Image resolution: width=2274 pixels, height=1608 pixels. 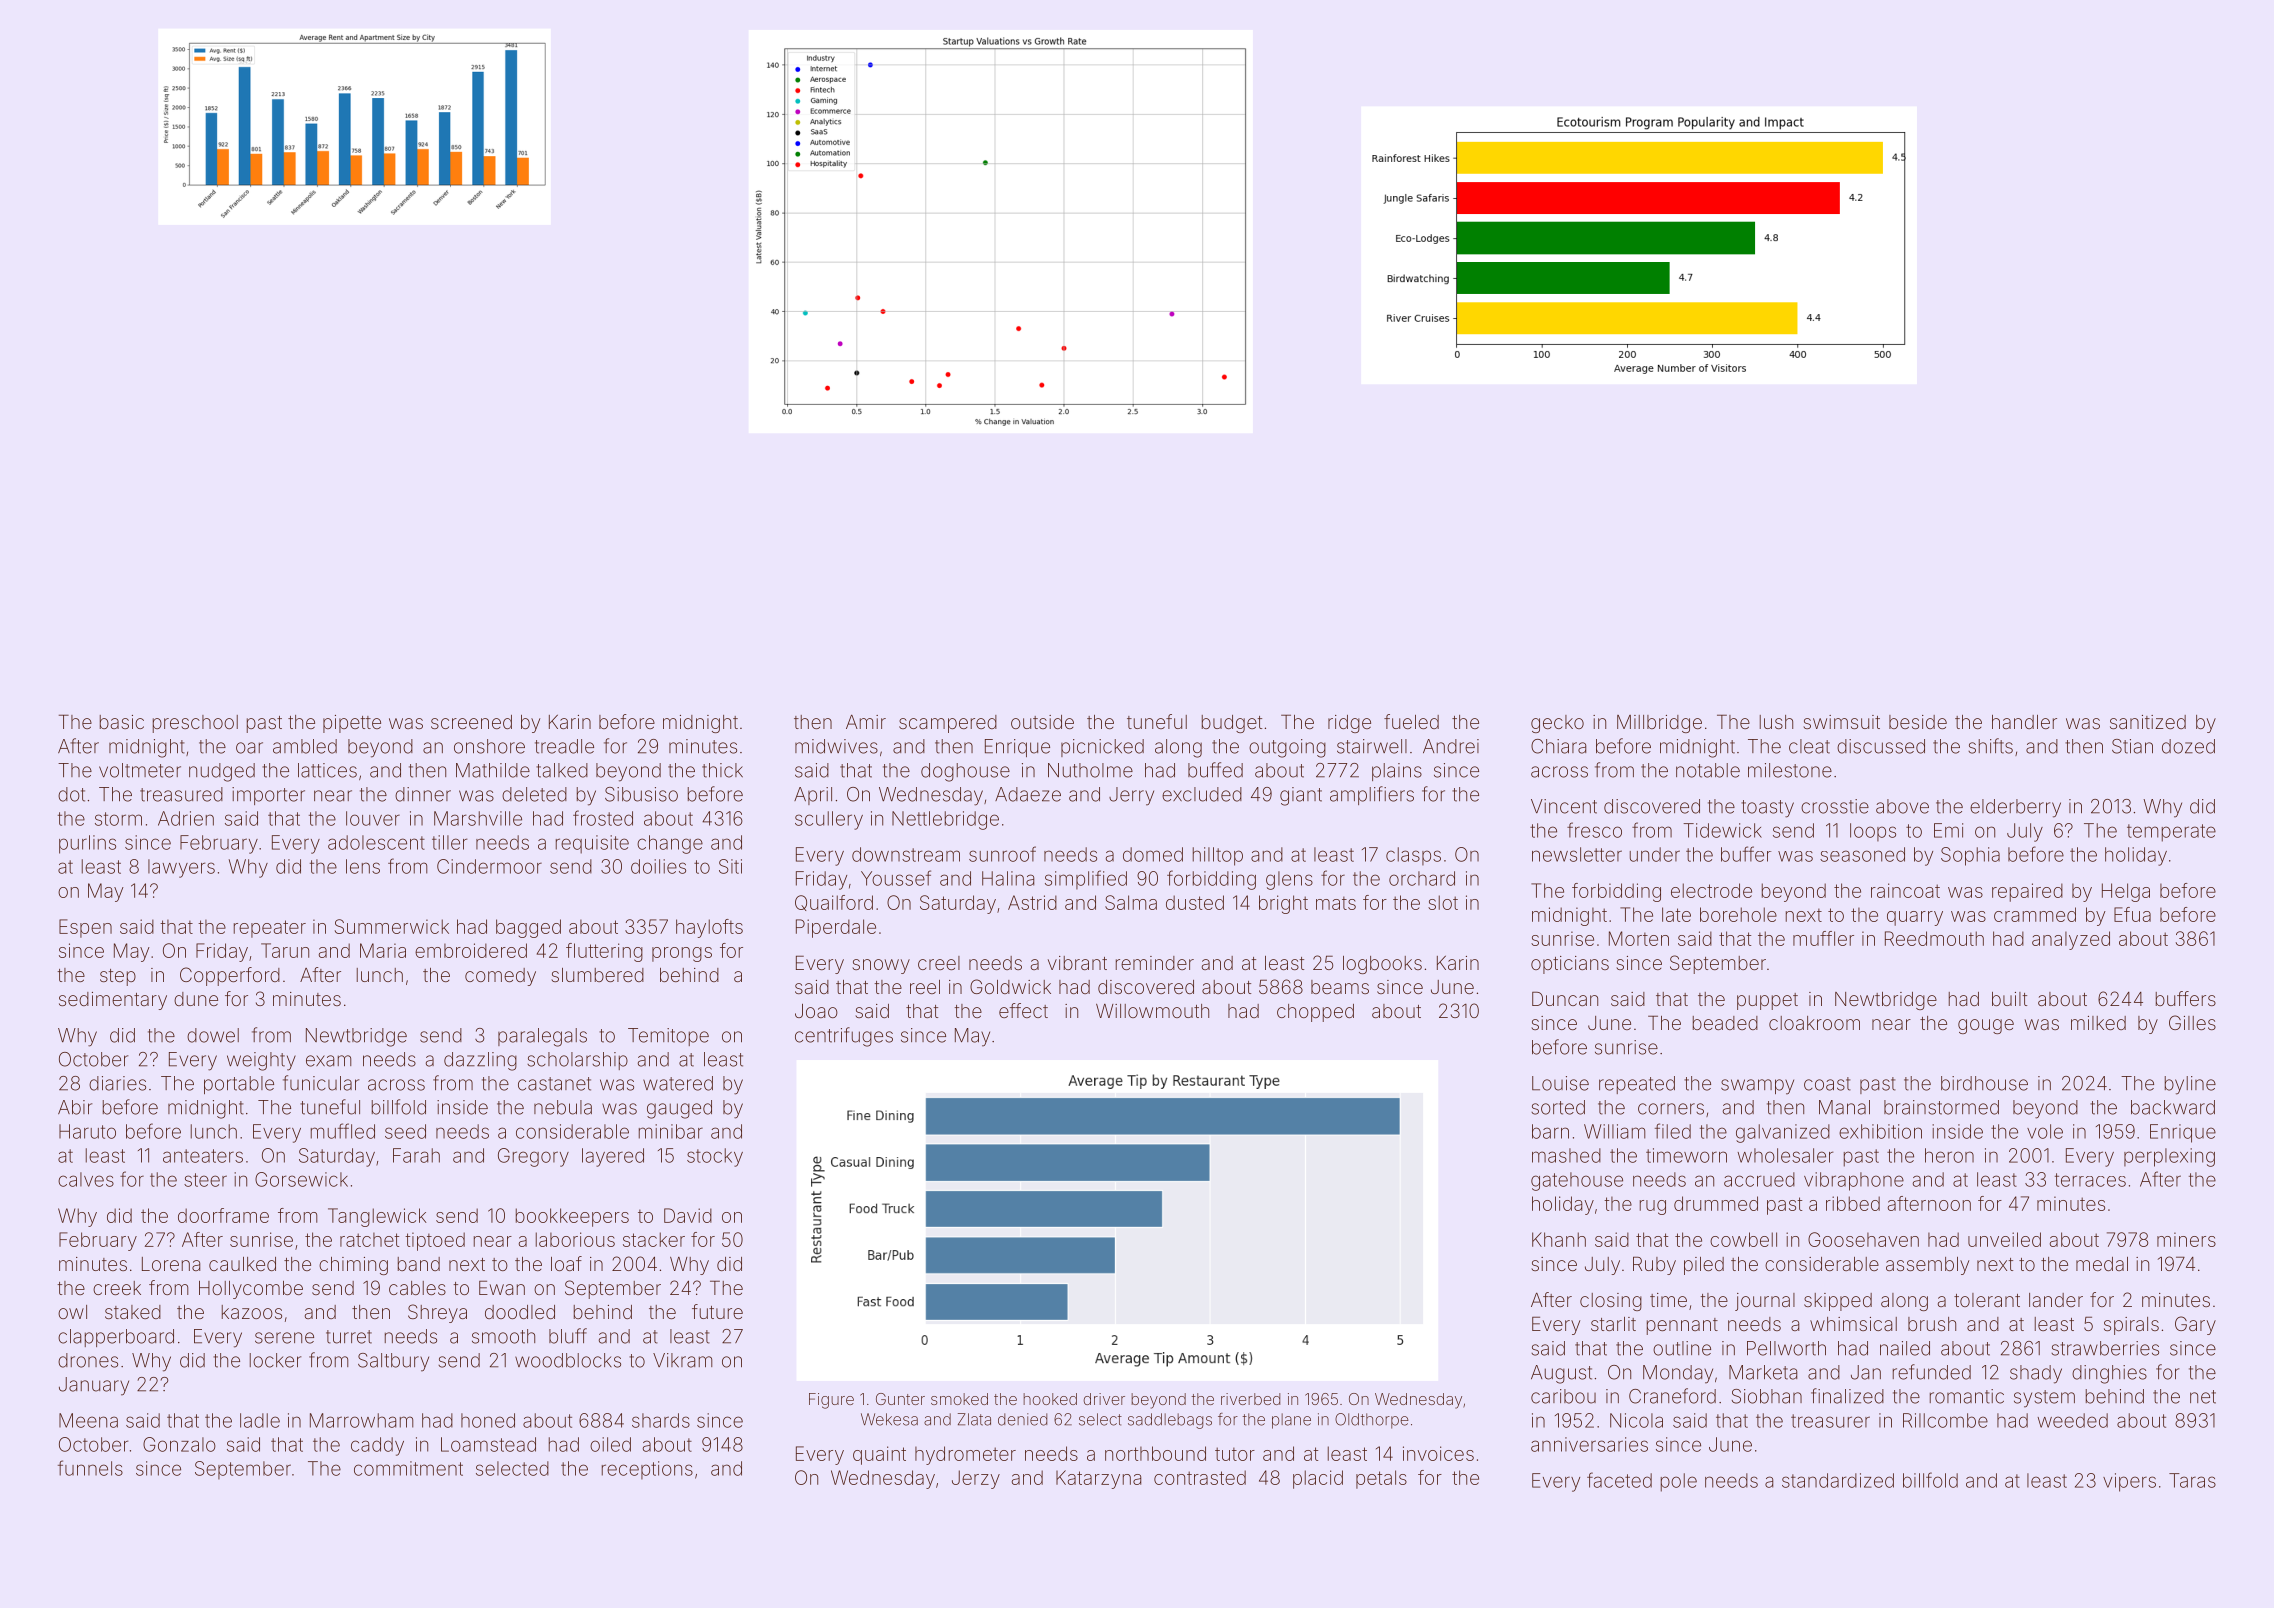 What do you see at coordinates (1411, 721) in the document?
I see `fueled` at bounding box center [1411, 721].
